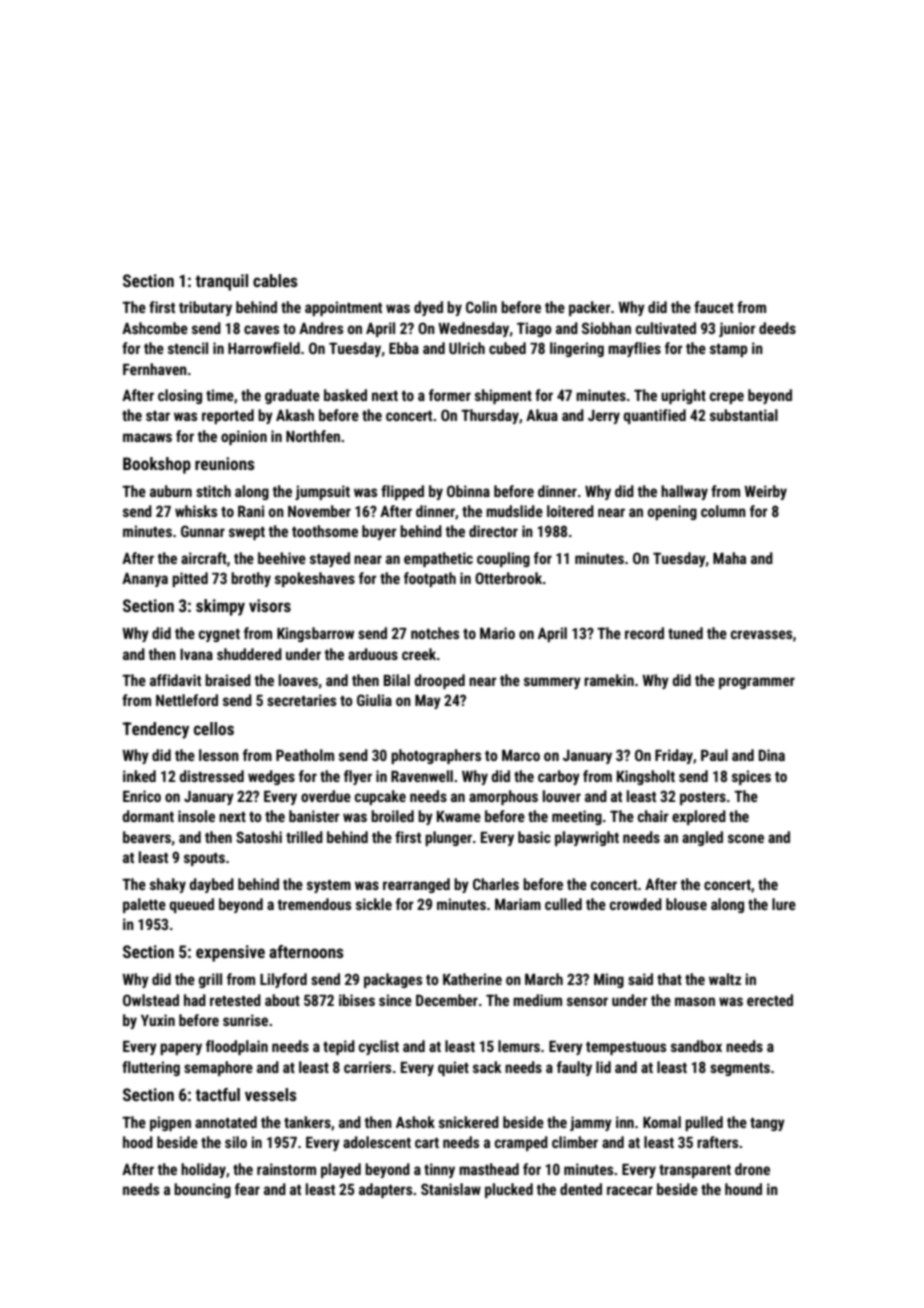 Image resolution: width=924 pixels, height=1308 pixels. I want to click on segments, so click(740, 1069).
